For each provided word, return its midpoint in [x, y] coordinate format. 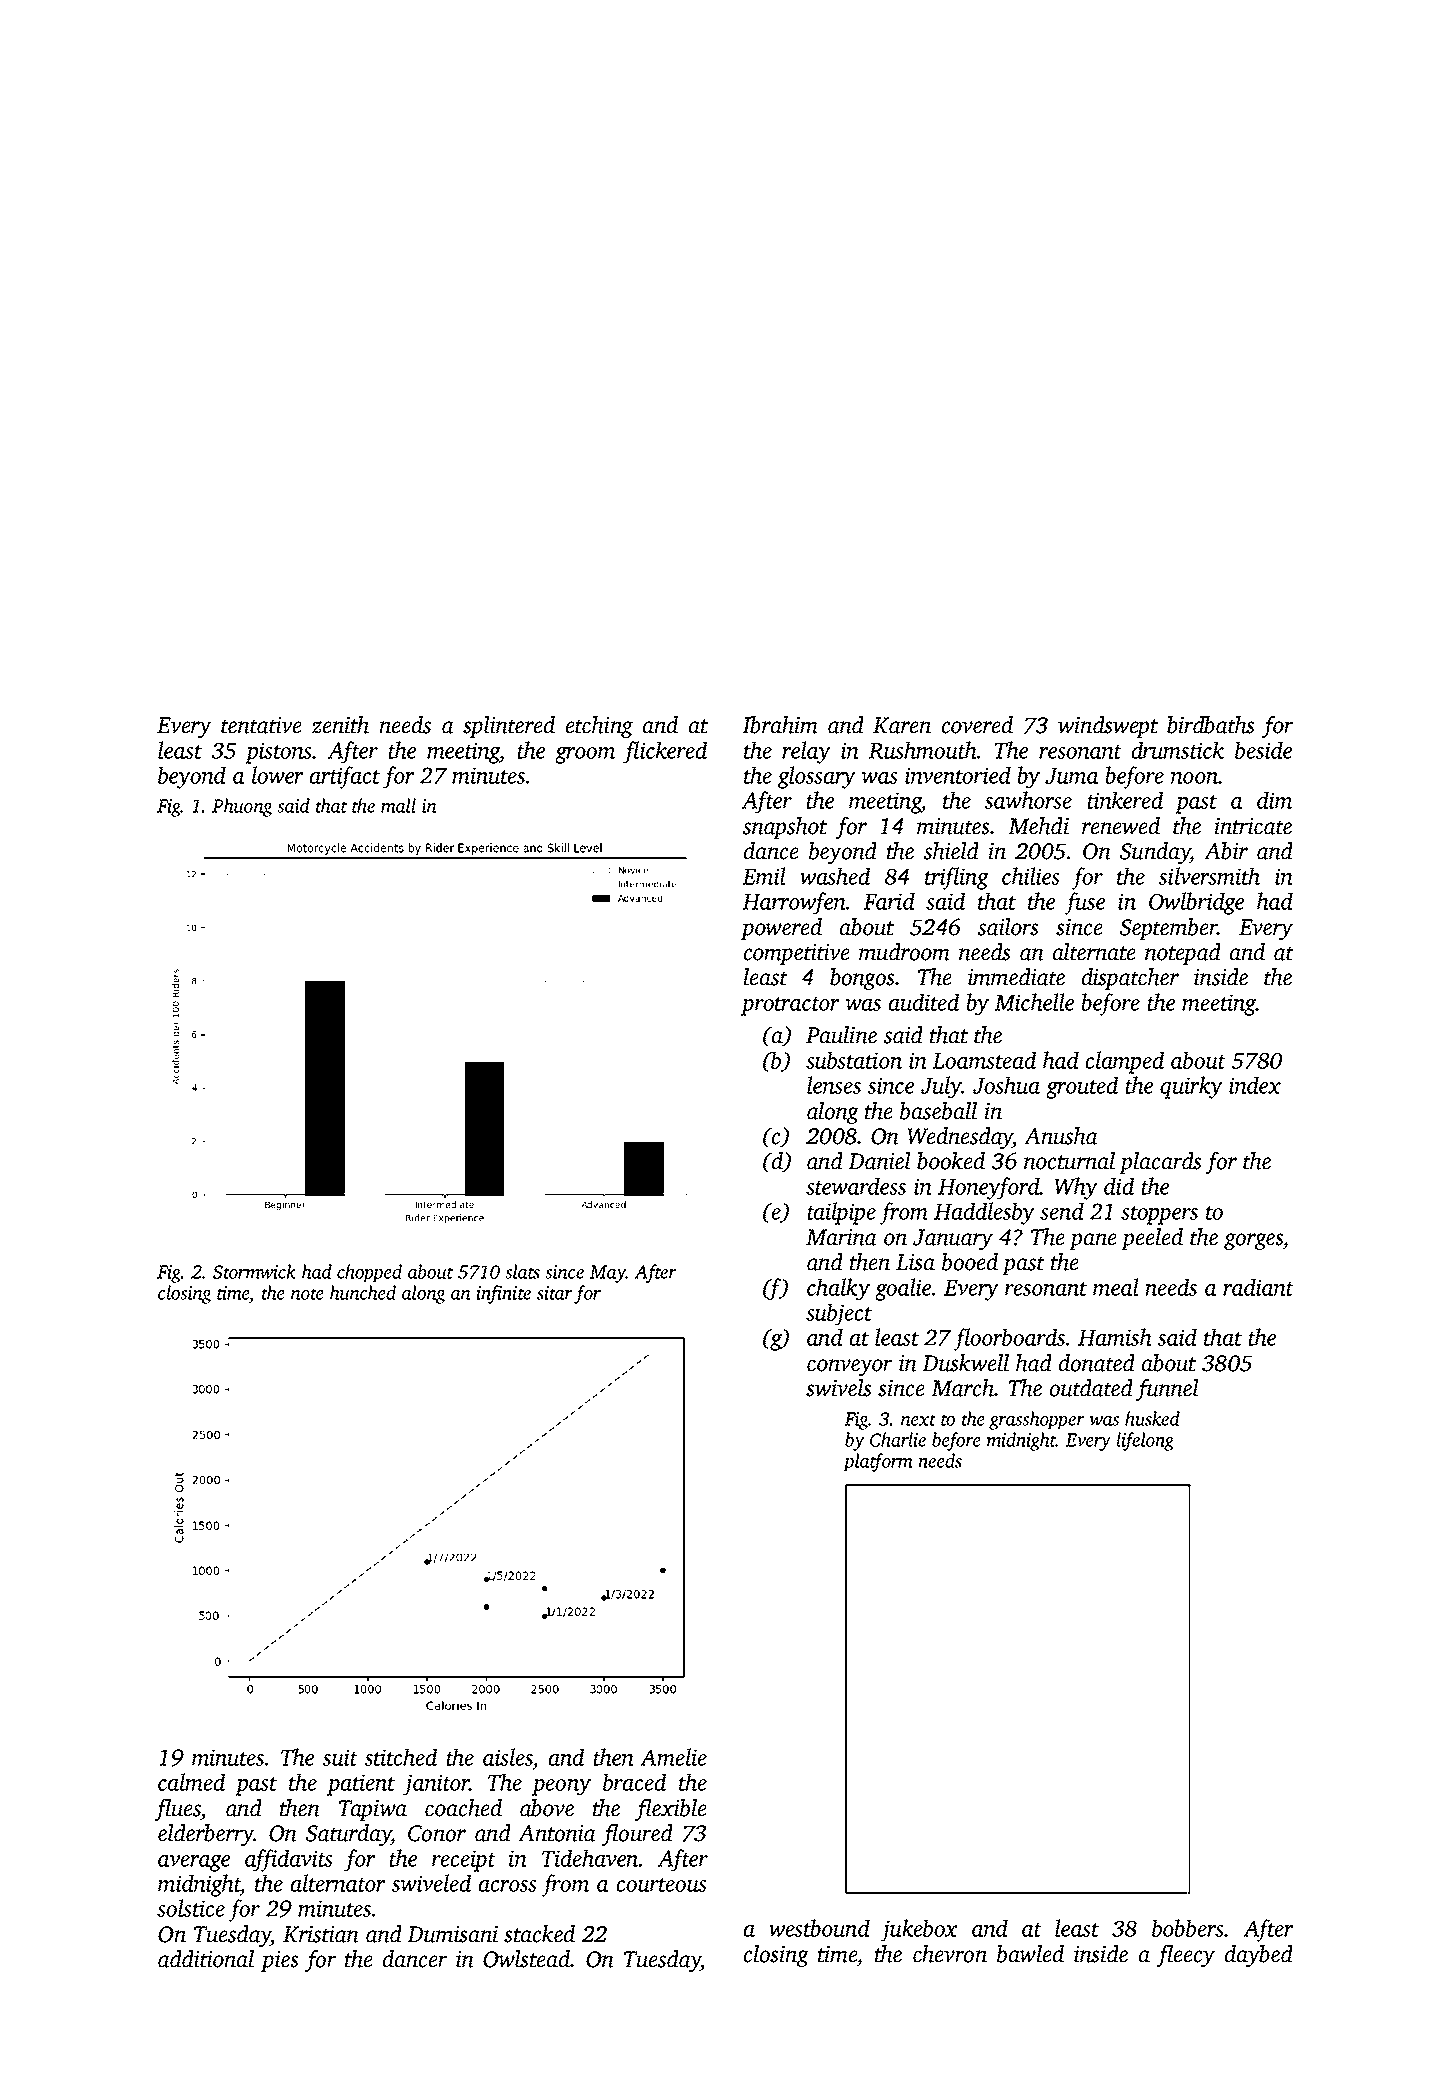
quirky [1191, 1087]
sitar [554, 1293]
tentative [261, 725]
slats [522, 1271]
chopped [369, 1273]
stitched [401, 1757]
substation [854, 1060]
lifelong [1145, 1441]
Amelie [673, 1757]
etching [599, 727]
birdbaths [1211, 725]
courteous [661, 1885]
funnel [1167, 1390]
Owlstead [526, 1959]
